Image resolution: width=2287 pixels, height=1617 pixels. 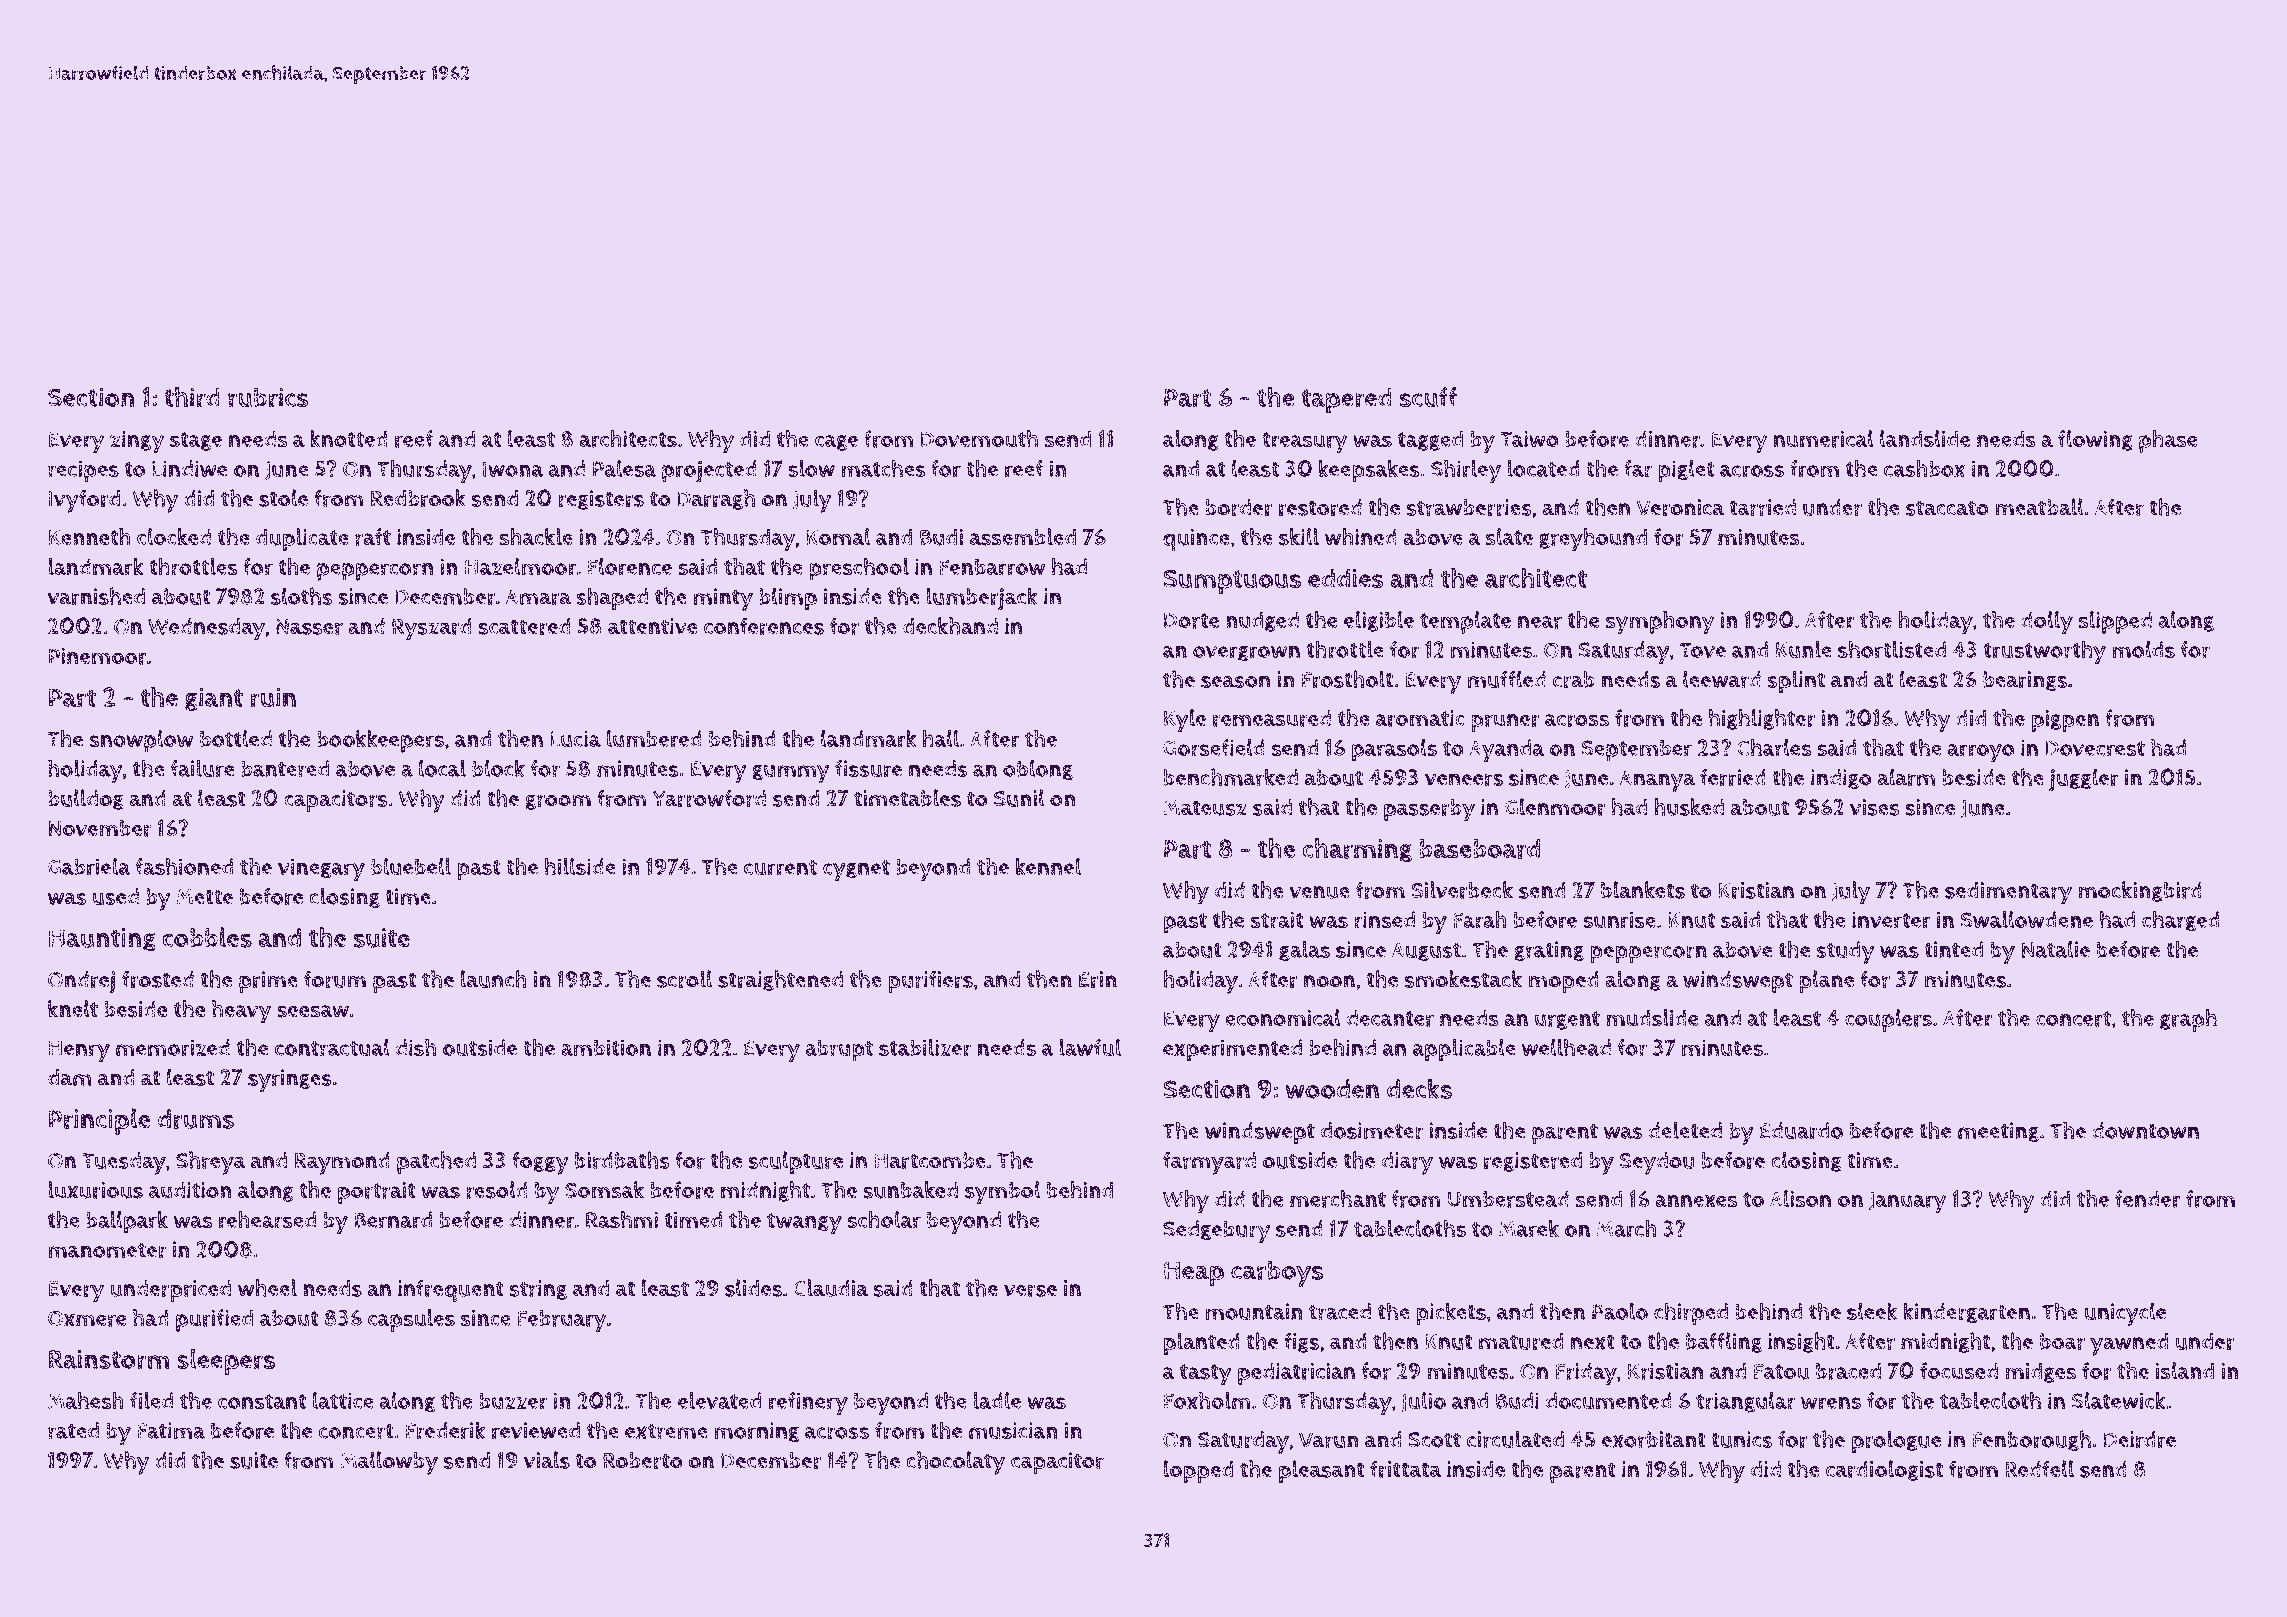 What do you see at coordinates (273, 697) in the document?
I see `ruin` at bounding box center [273, 697].
